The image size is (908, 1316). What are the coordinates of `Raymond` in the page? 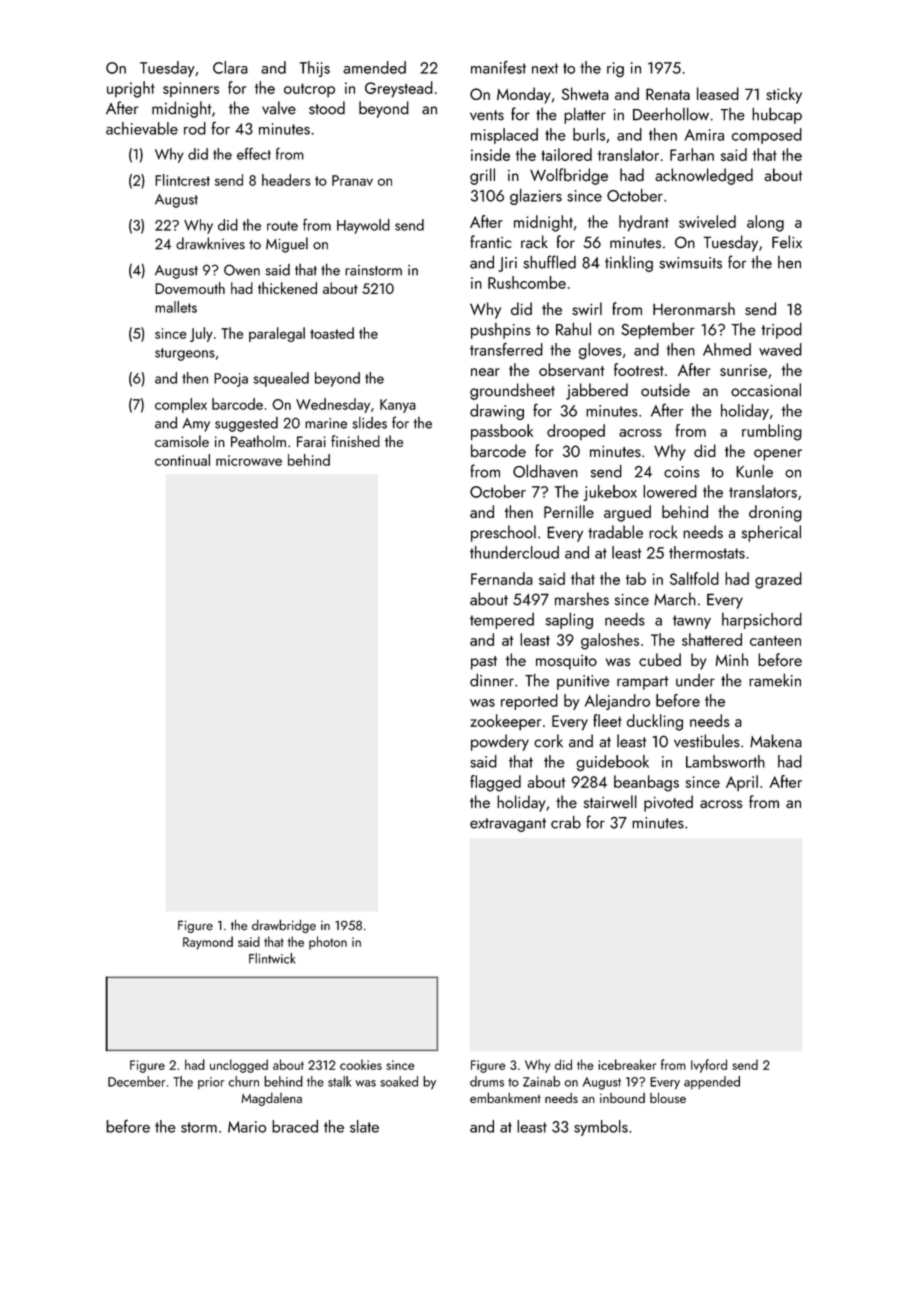 It's located at (208, 943).
